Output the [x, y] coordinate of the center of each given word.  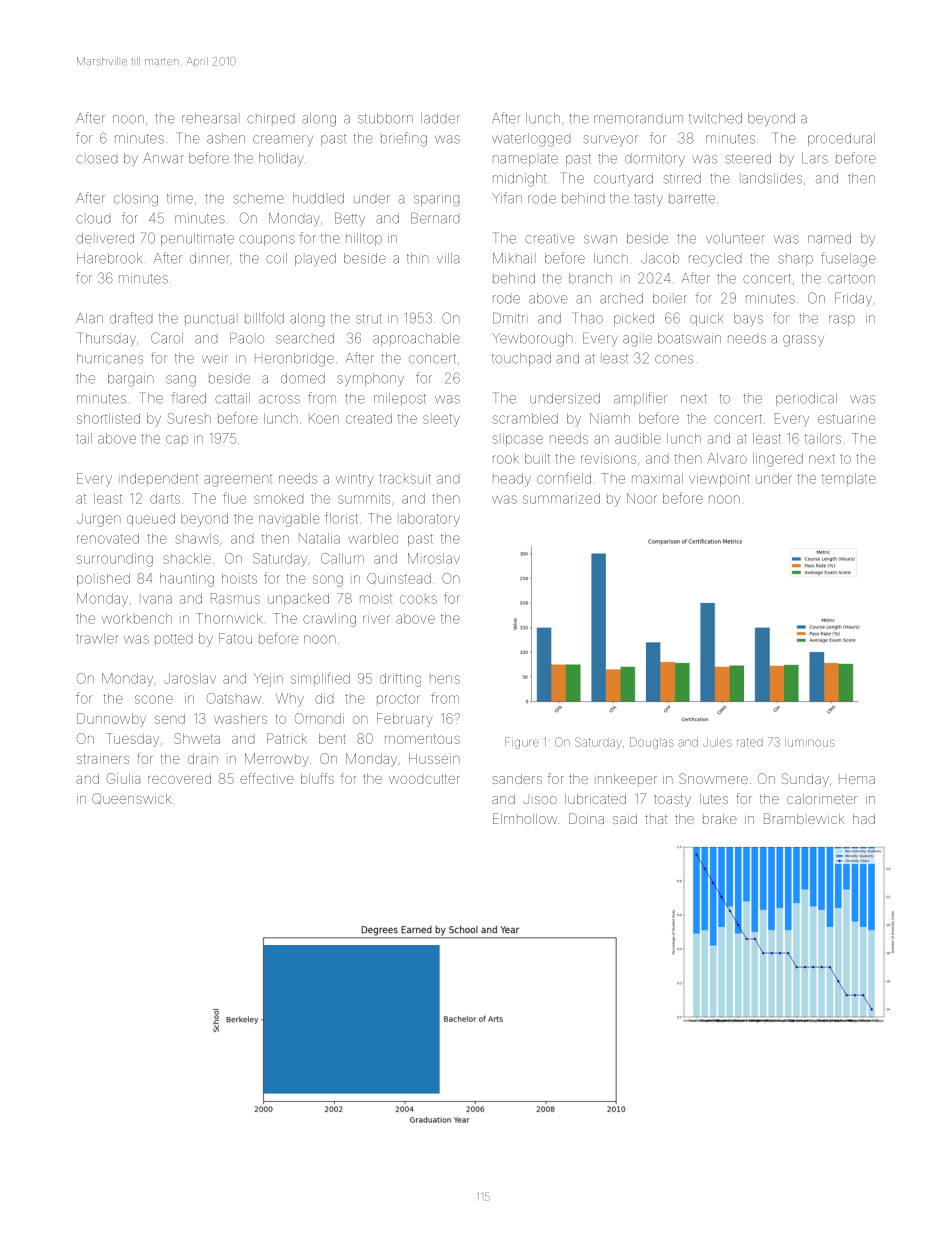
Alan [89, 318]
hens [445, 679]
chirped [270, 118]
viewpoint [719, 479]
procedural [841, 139]
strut [369, 319]
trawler [97, 638]
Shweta [197, 738]
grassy [803, 341]
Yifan [507, 198]
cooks [418, 599]
